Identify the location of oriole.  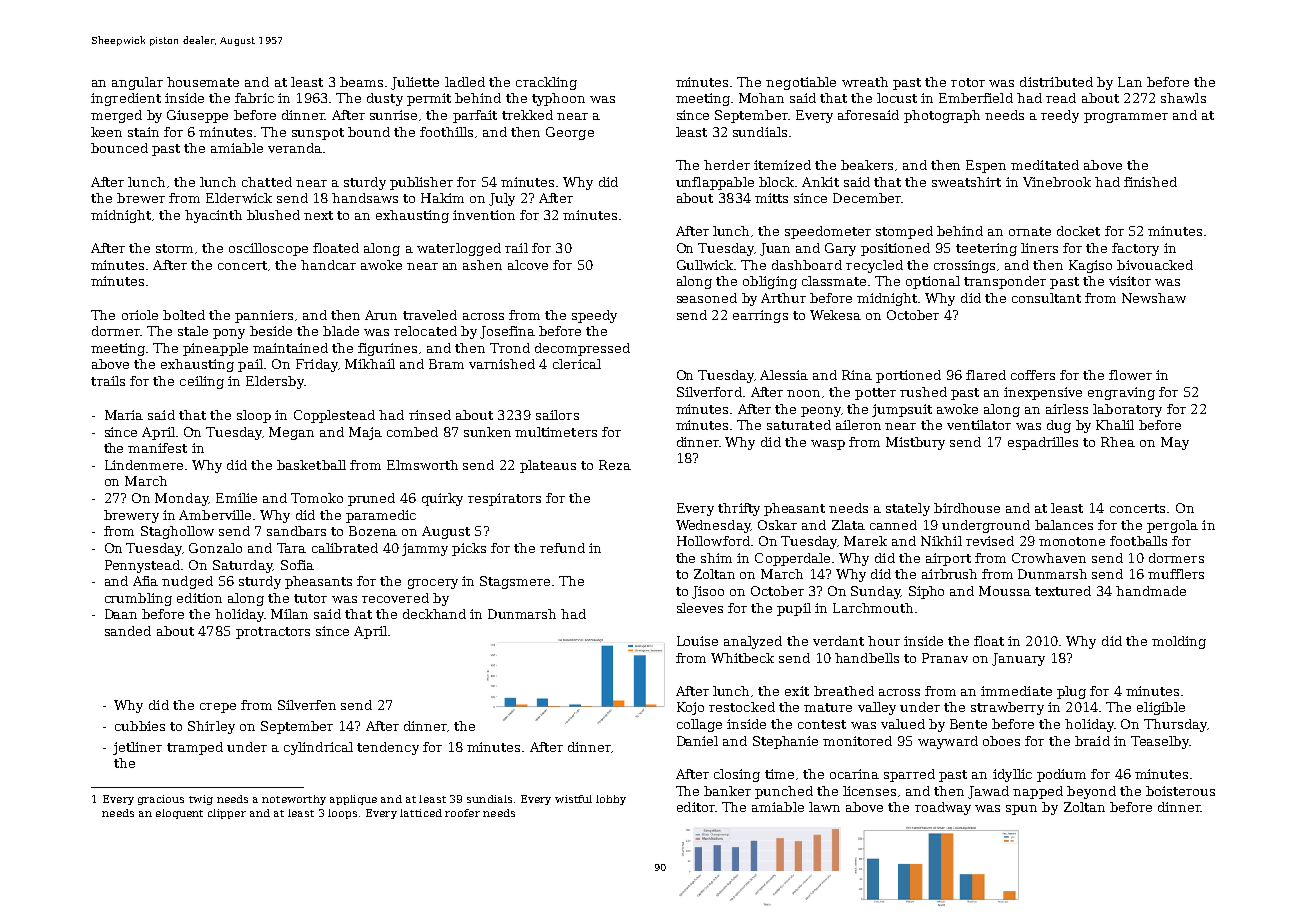
(140, 315).
